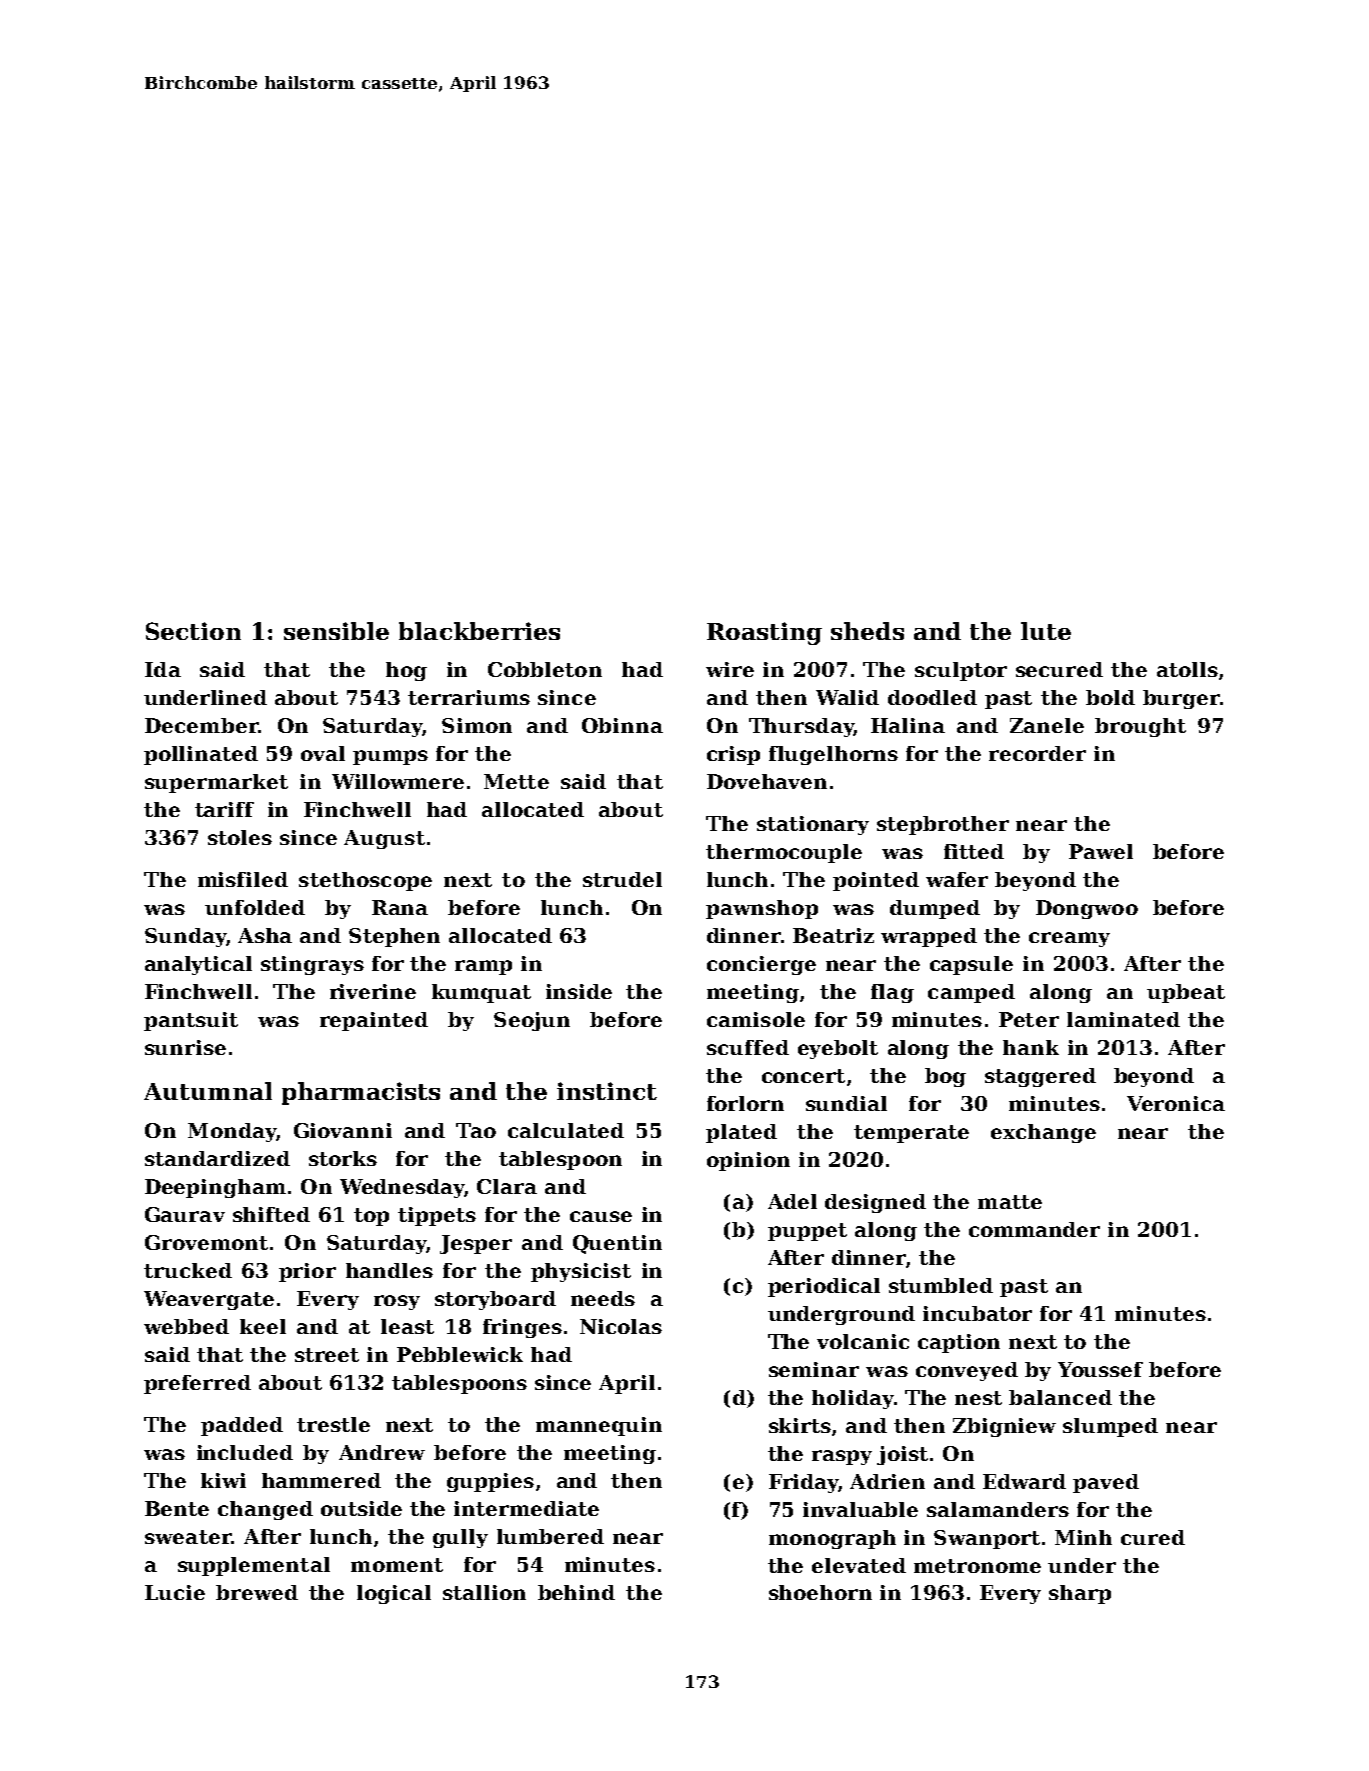 Image resolution: width=1369 pixels, height=1771 pixels. Describe the element at coordinates (863, 1341) in the document. I see `volcanic` at that location.
